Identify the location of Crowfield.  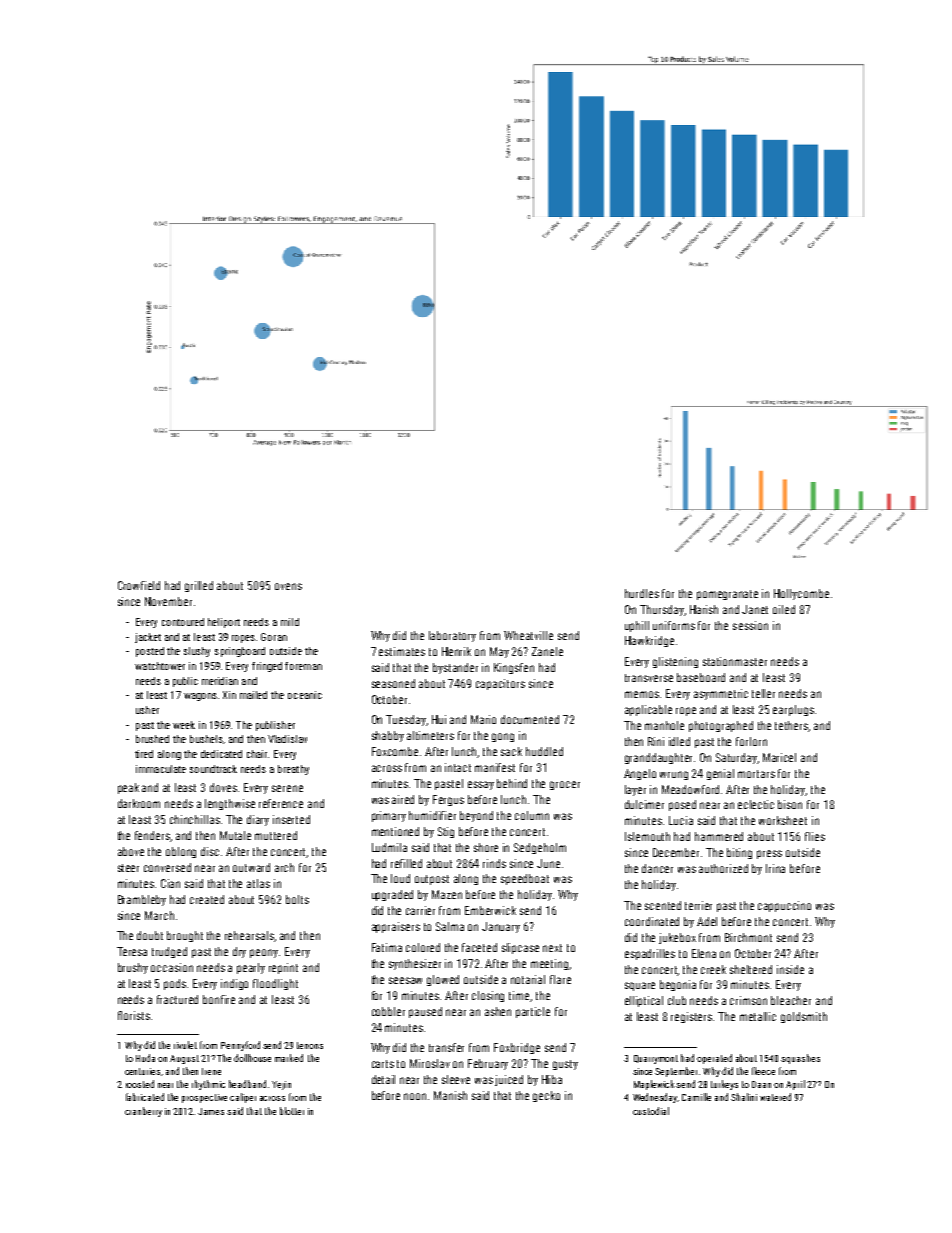
(139, 585).
